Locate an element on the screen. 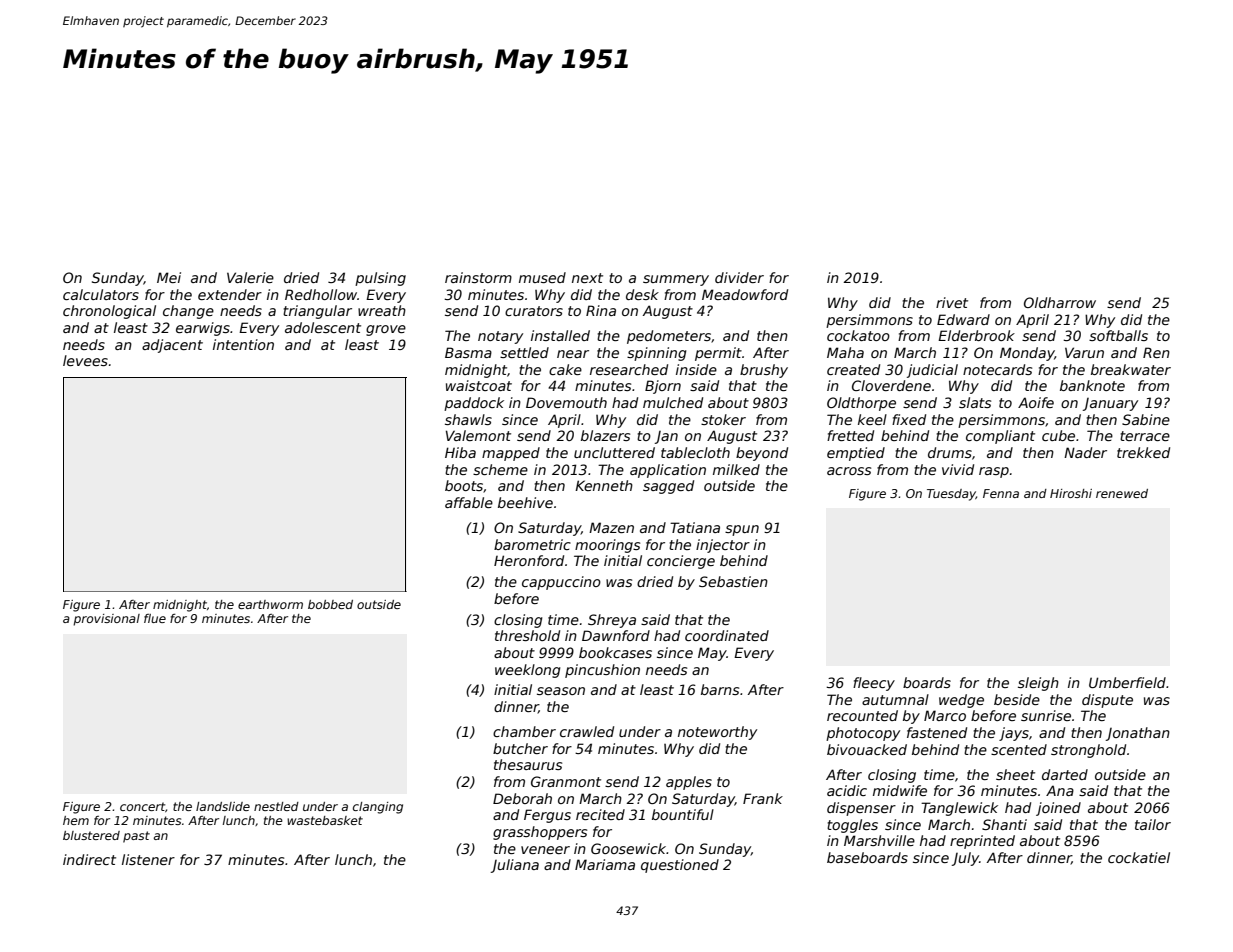 The width and height of the screenshot is (1233, 952). provisional is located at coordinates (106, 620).
